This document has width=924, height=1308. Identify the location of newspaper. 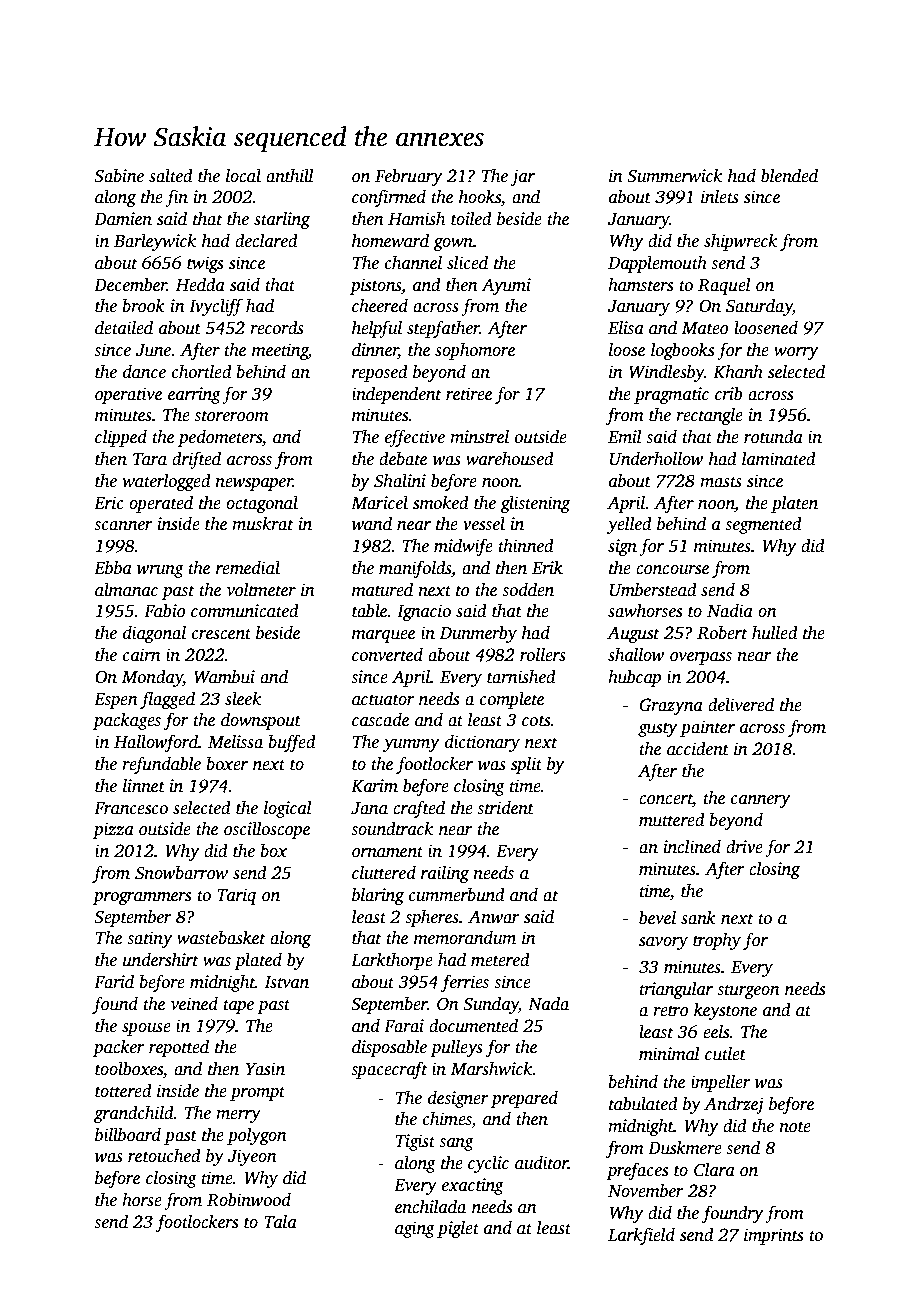
(254, 484).
